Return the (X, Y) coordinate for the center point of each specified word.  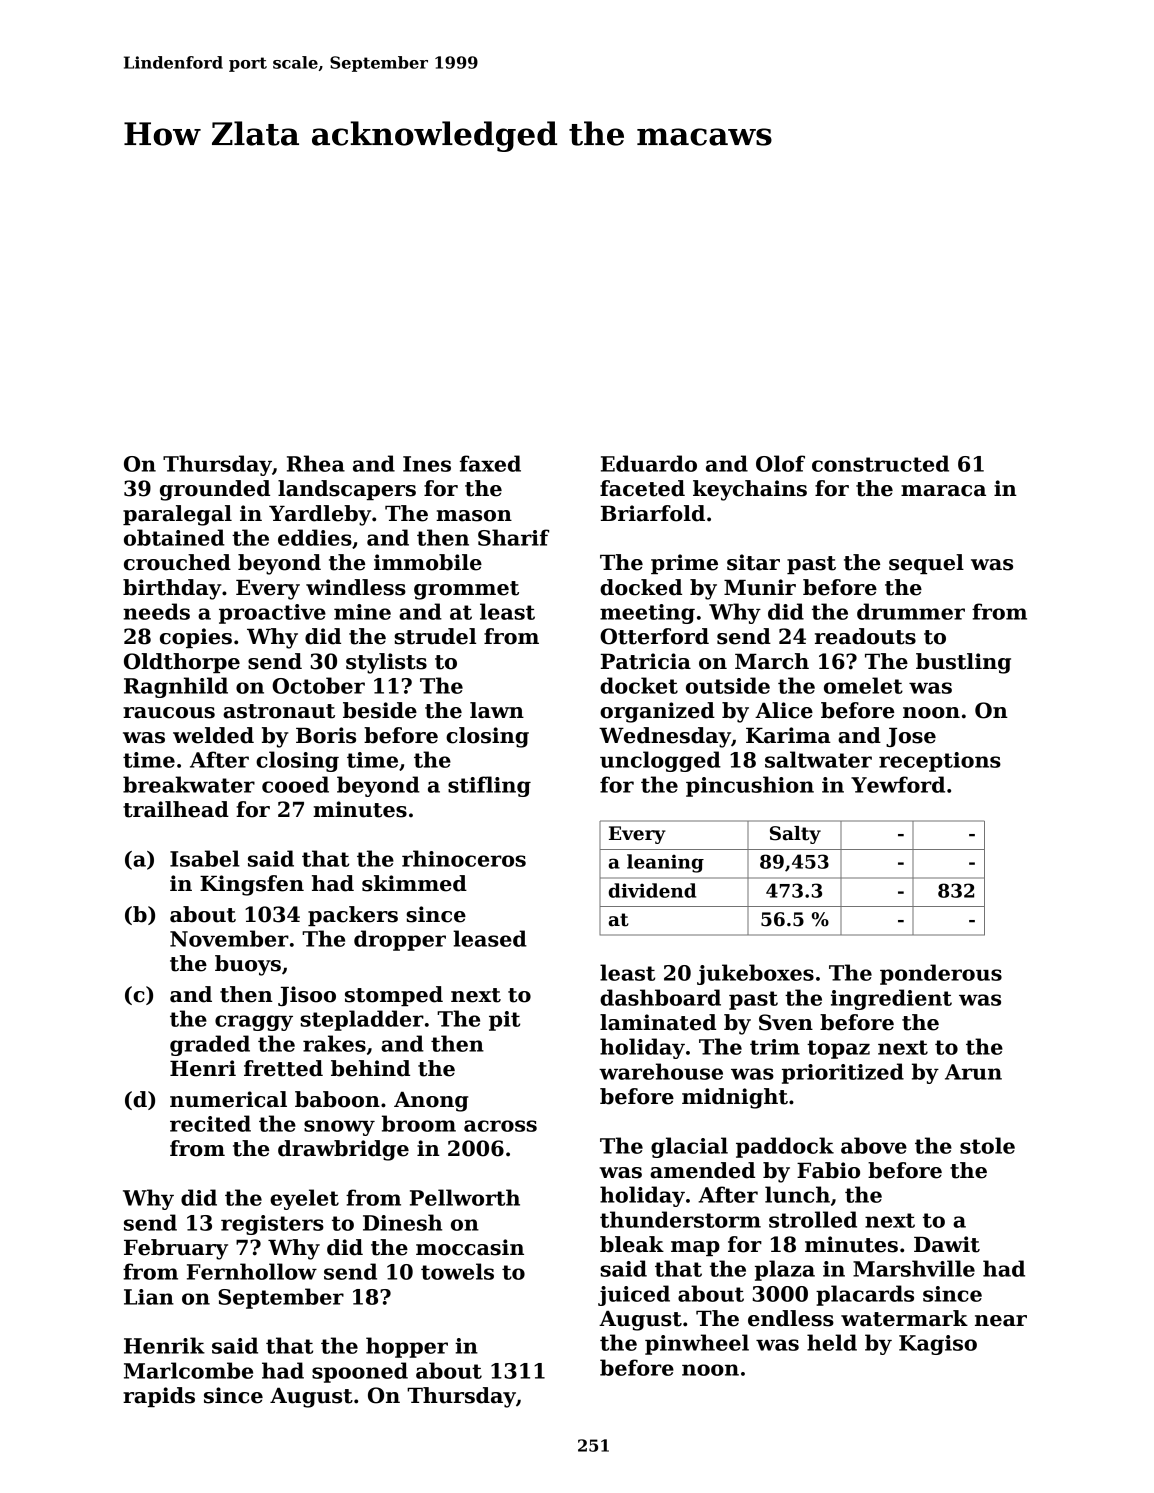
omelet (863, 685)
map (695, 1248)
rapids (159, 1397)
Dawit (947, 1244)
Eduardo (649, 463)
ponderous (941, 974)
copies (196, 638)
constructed (880, 463)
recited (210, 1123)
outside (728, 685)
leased (490, 938)
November (229, 938)
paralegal (177, 515)
